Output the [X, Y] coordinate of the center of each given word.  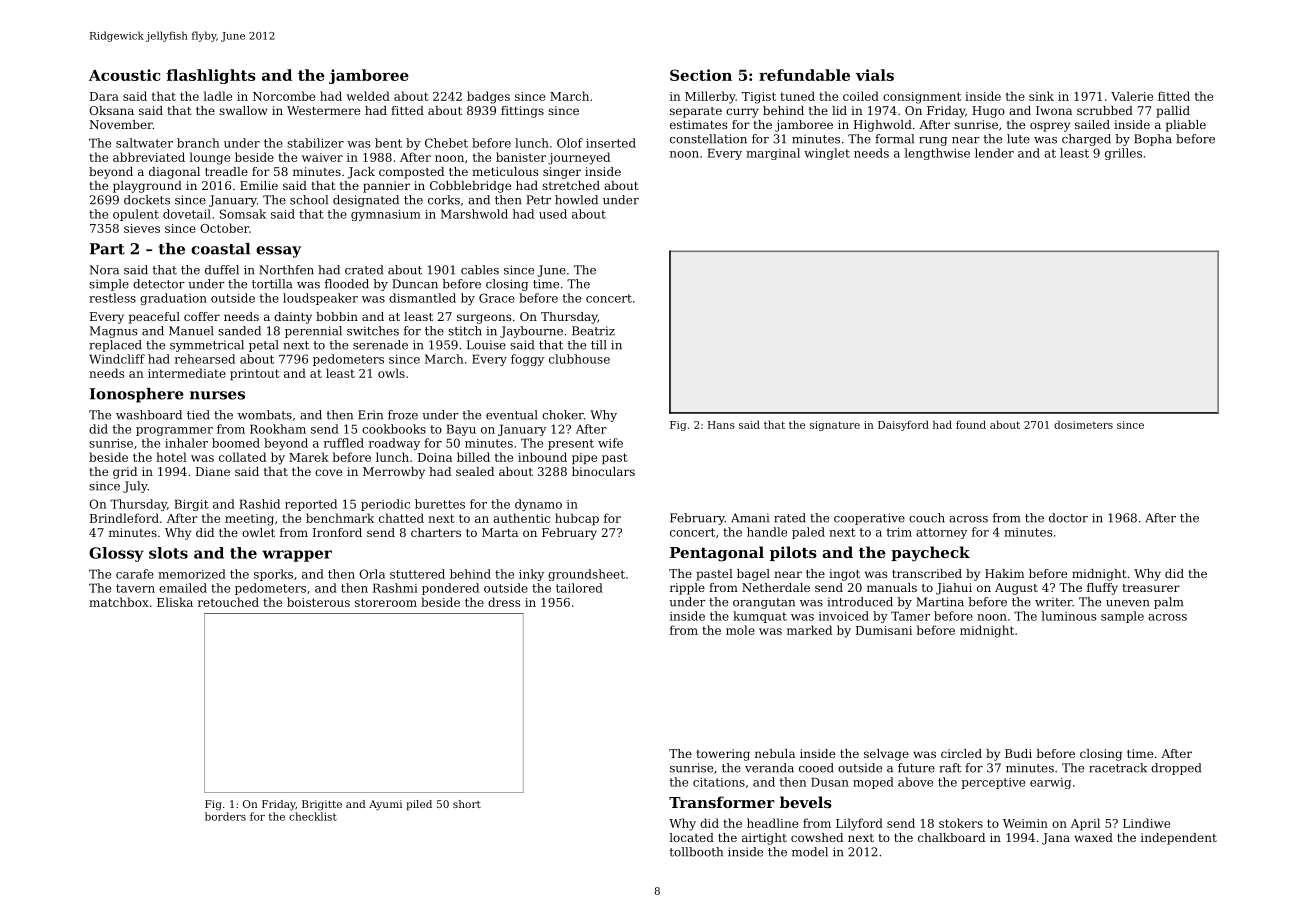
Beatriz [593, 331]
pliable [1186, 126]
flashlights [211, 76]
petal [264, 346]
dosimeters [1083, 424]
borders [225, 816]
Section [701, 75]
